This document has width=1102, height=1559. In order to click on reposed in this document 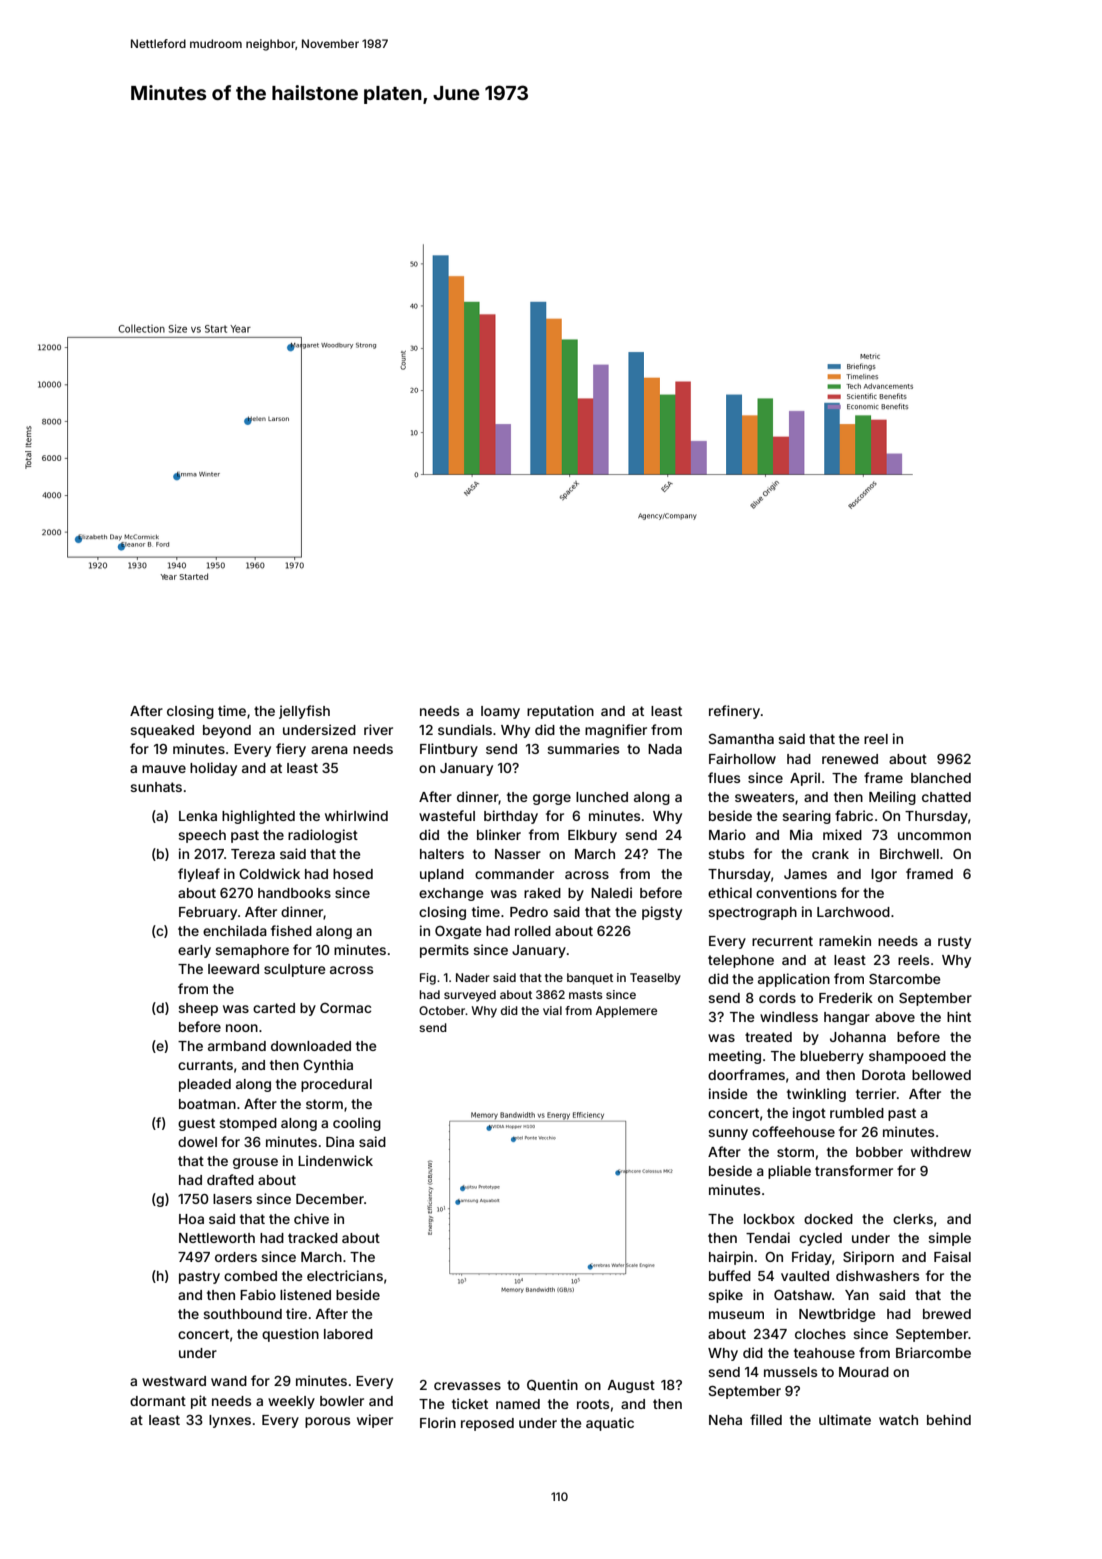, I will do `click(487, 1424)`.
